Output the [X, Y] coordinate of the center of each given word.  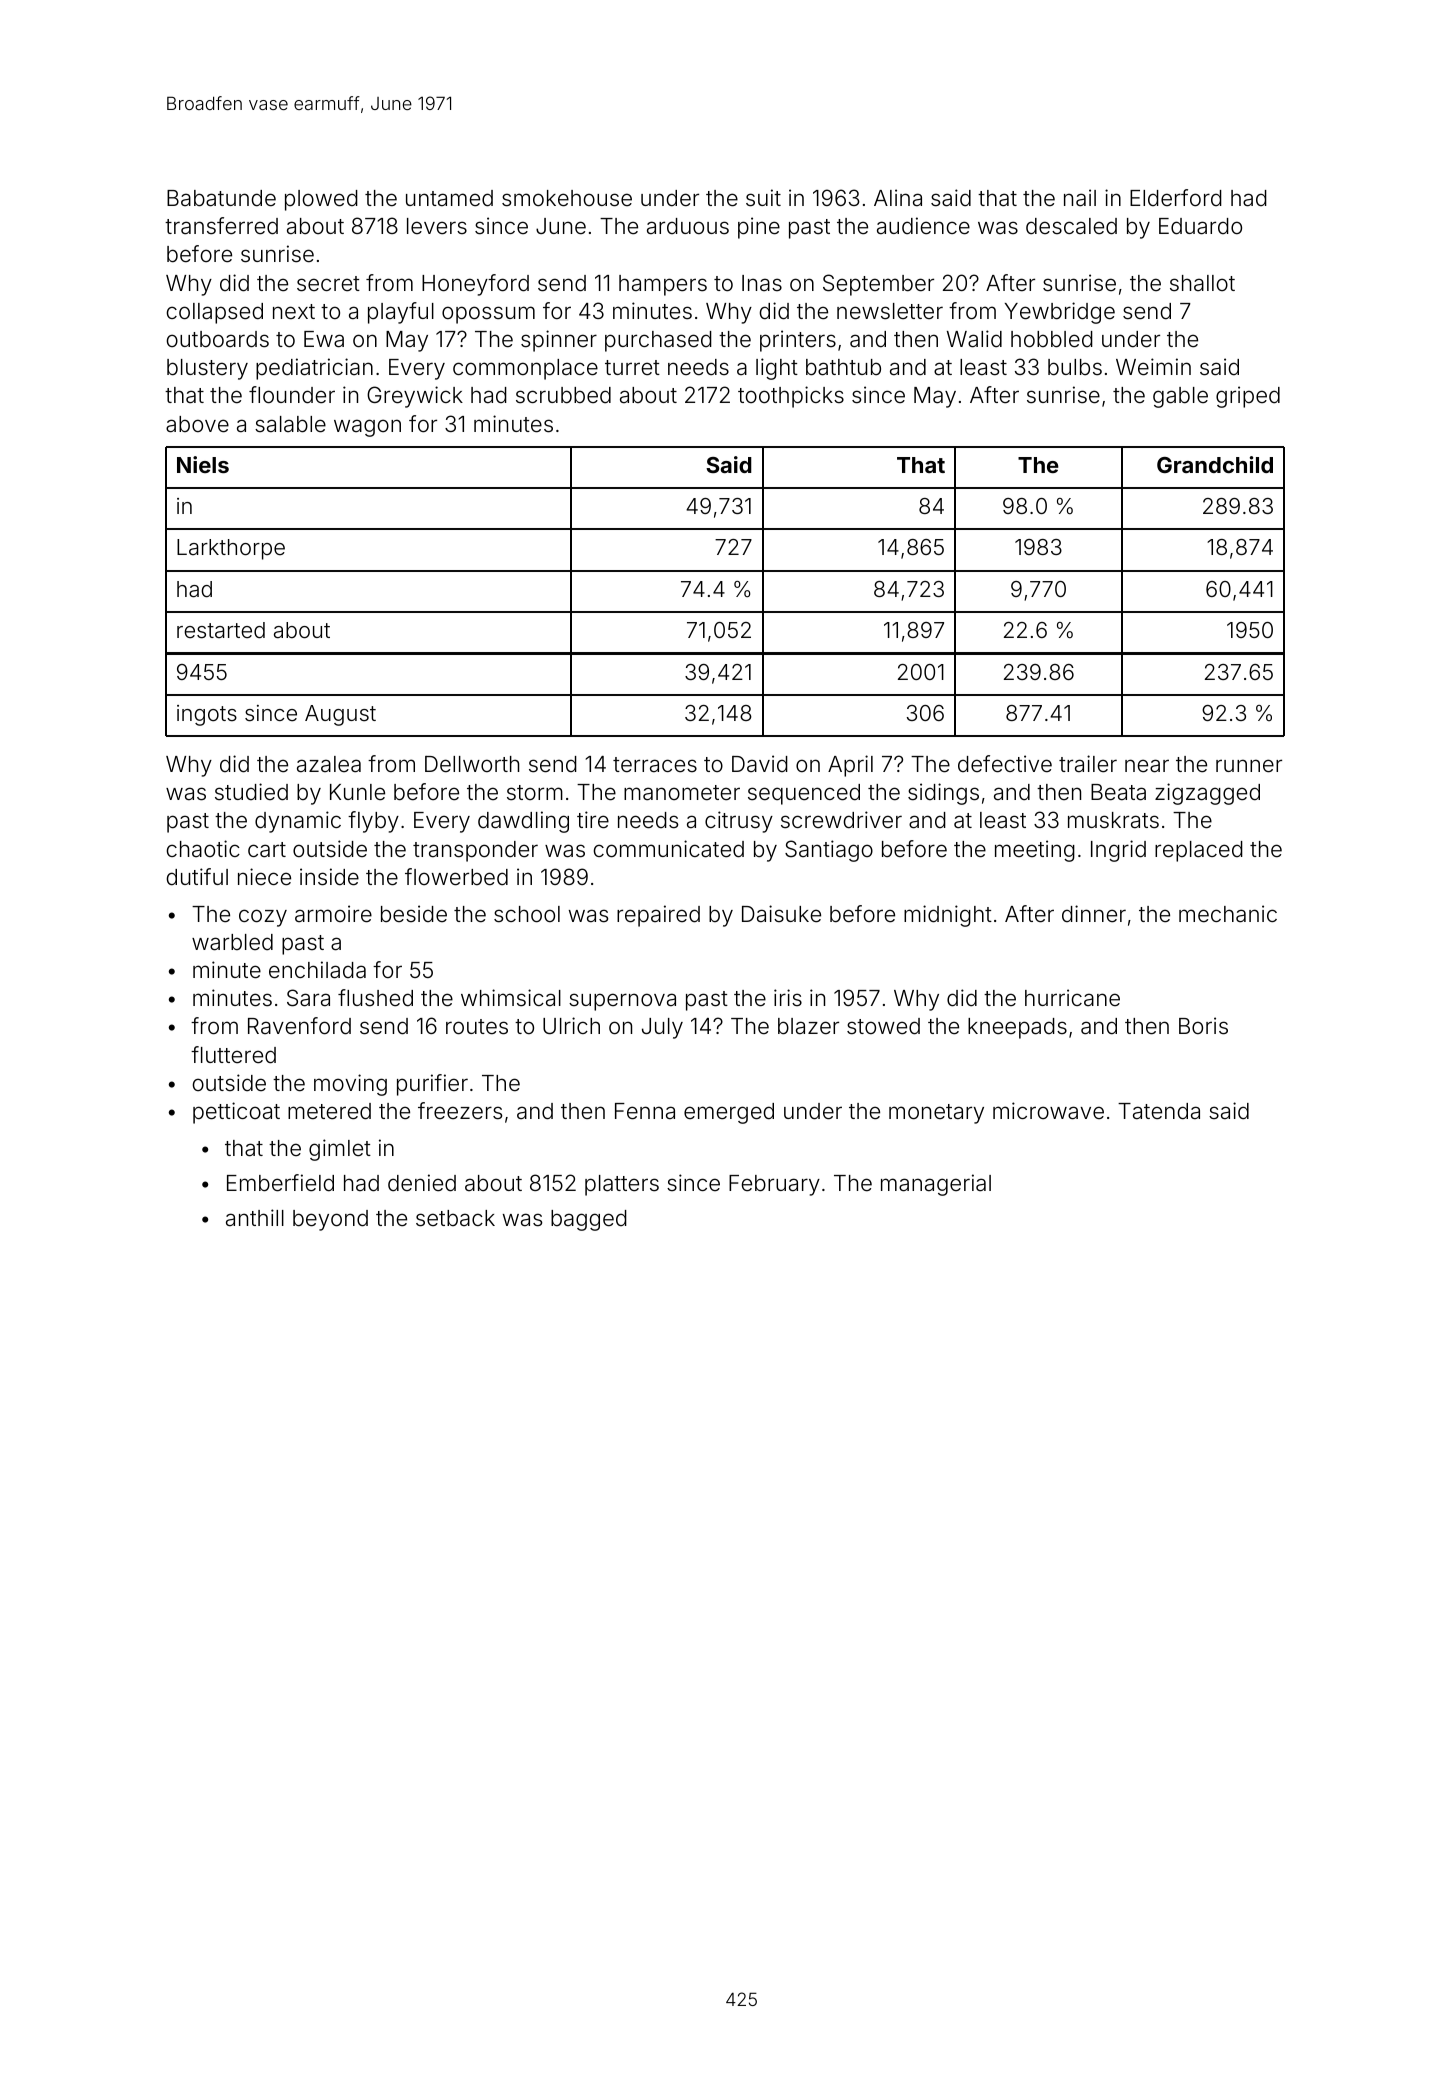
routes [477, 1027]
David [760, 763]
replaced [1199, 851]
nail [1080, 198]
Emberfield [280, 1183]
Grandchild [1215, 464]
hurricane [1072, 997]
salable [290, 424]
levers [437, 226]
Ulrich [571, 1025]
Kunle [357, 792]
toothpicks [791, 397]
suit [763, 198]
